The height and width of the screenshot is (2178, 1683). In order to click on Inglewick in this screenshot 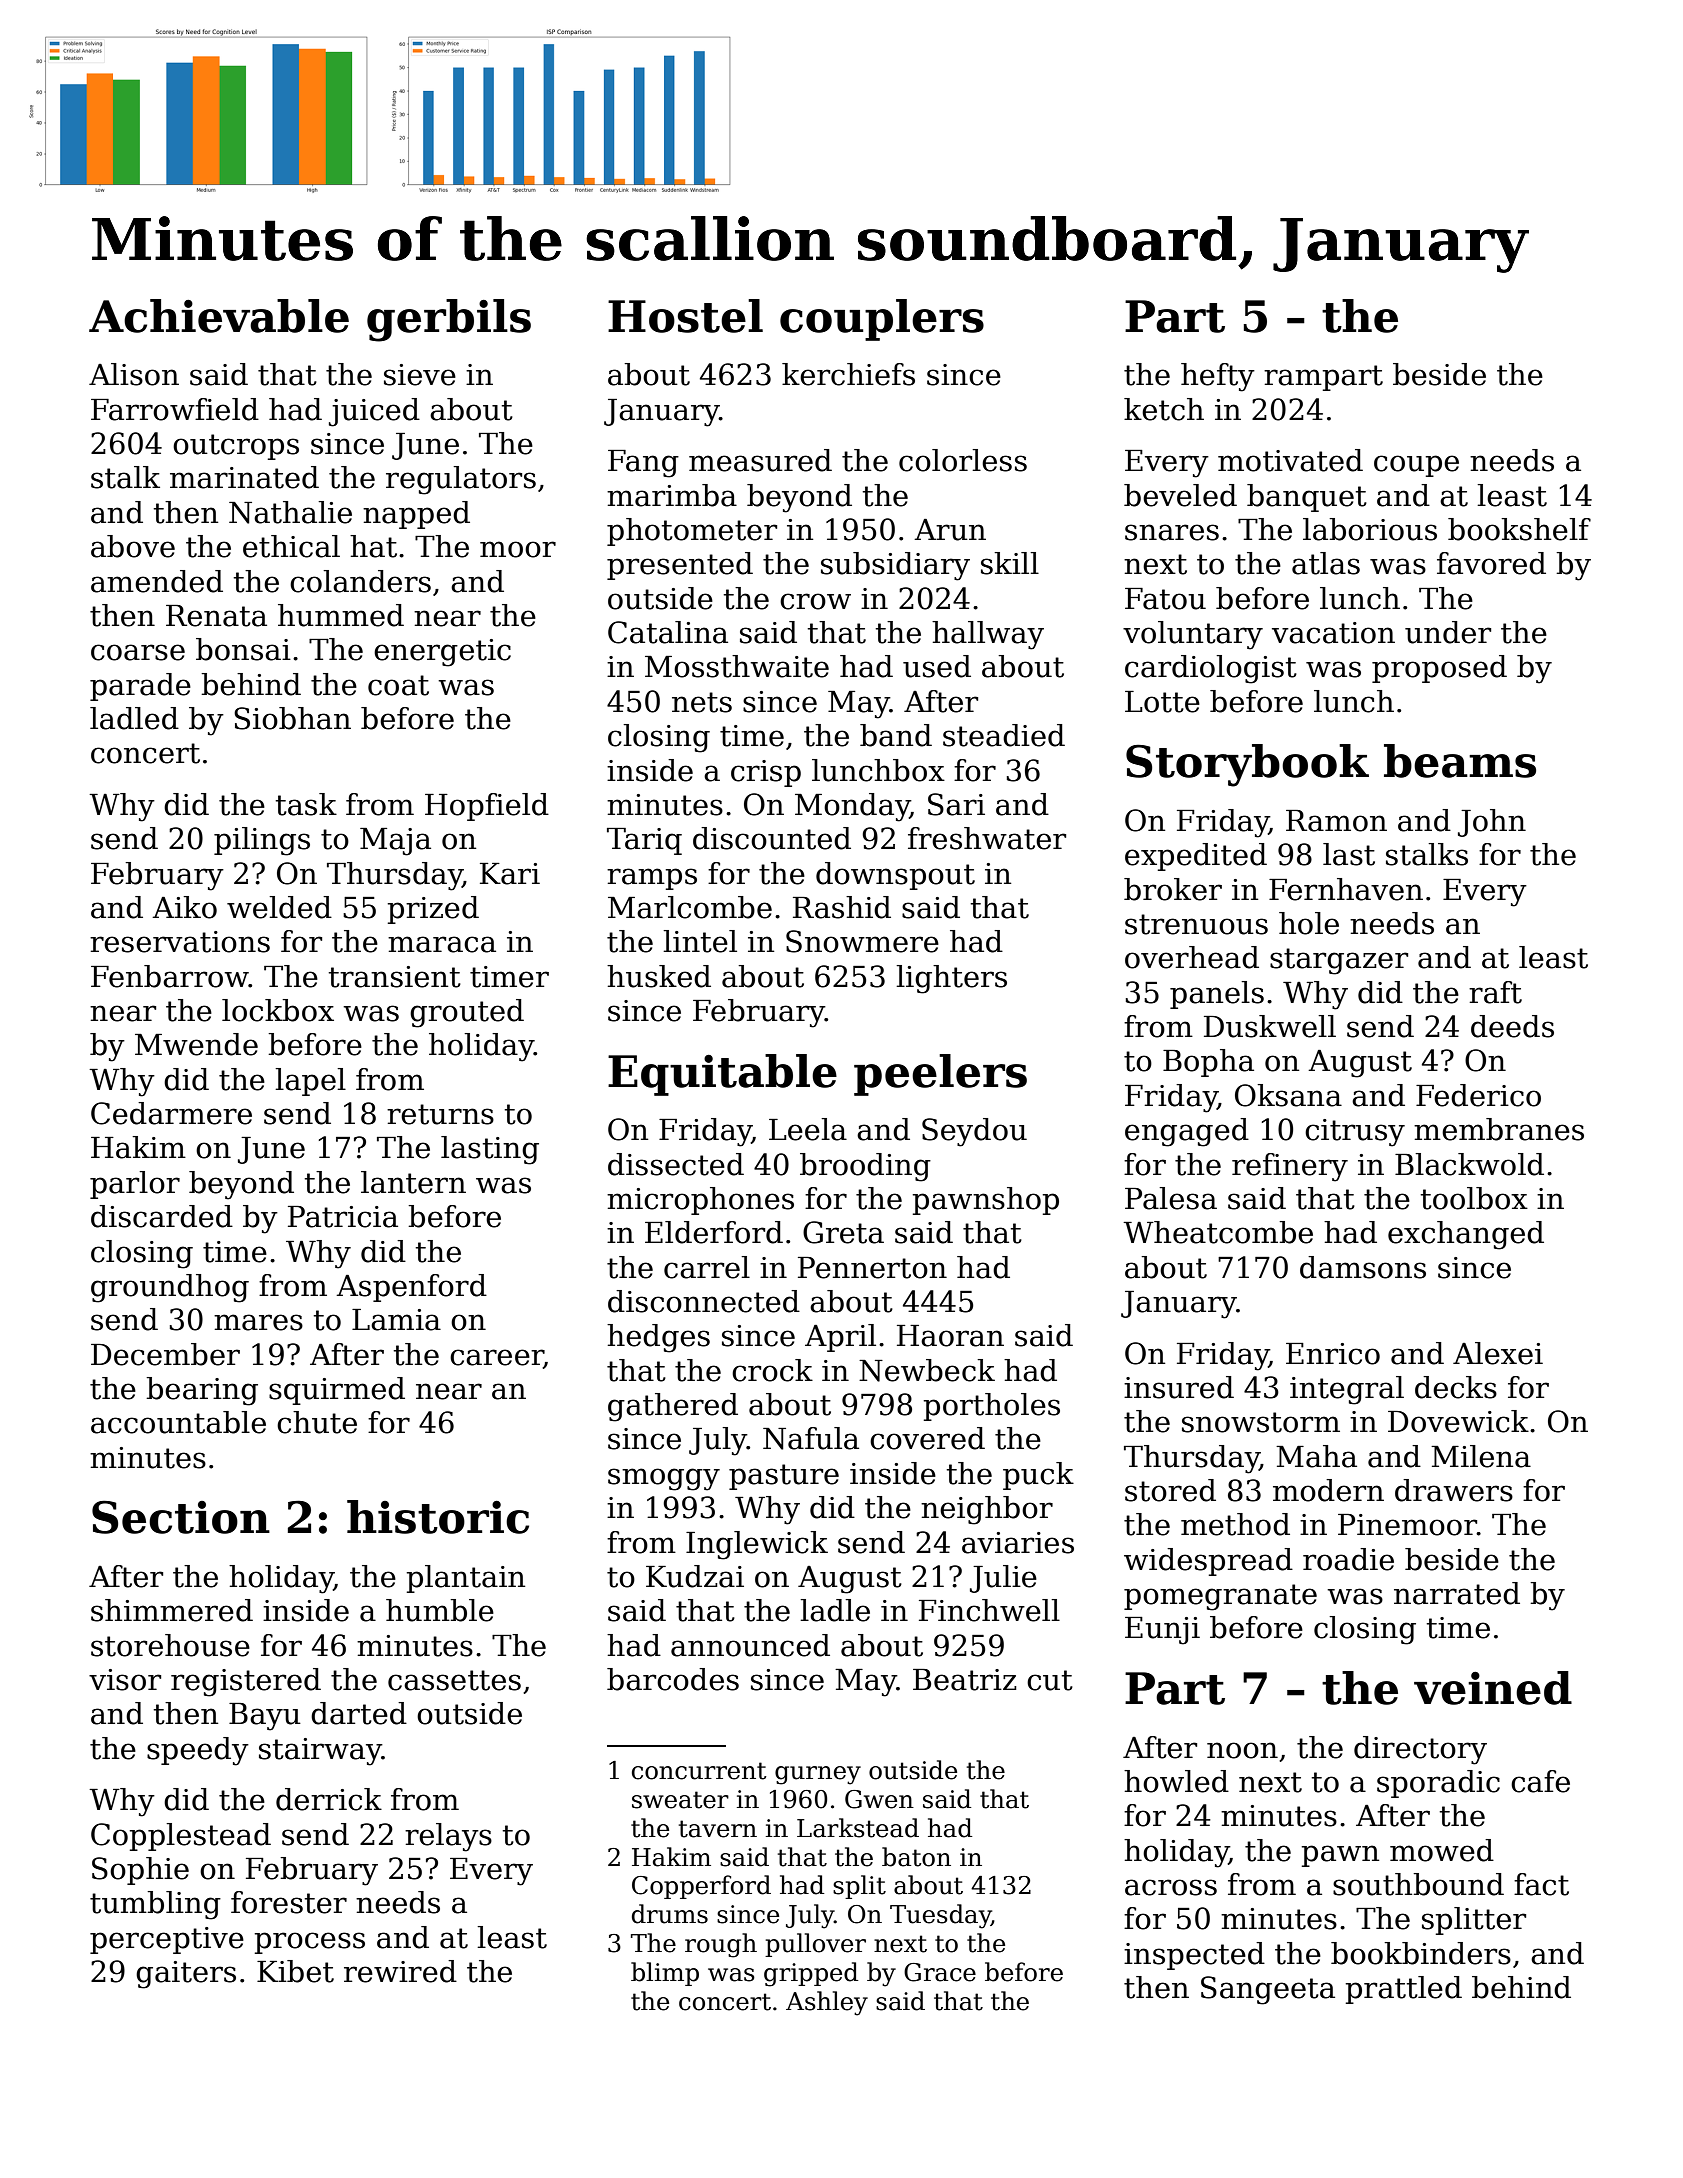, I will do `click(757, 1545)`.
